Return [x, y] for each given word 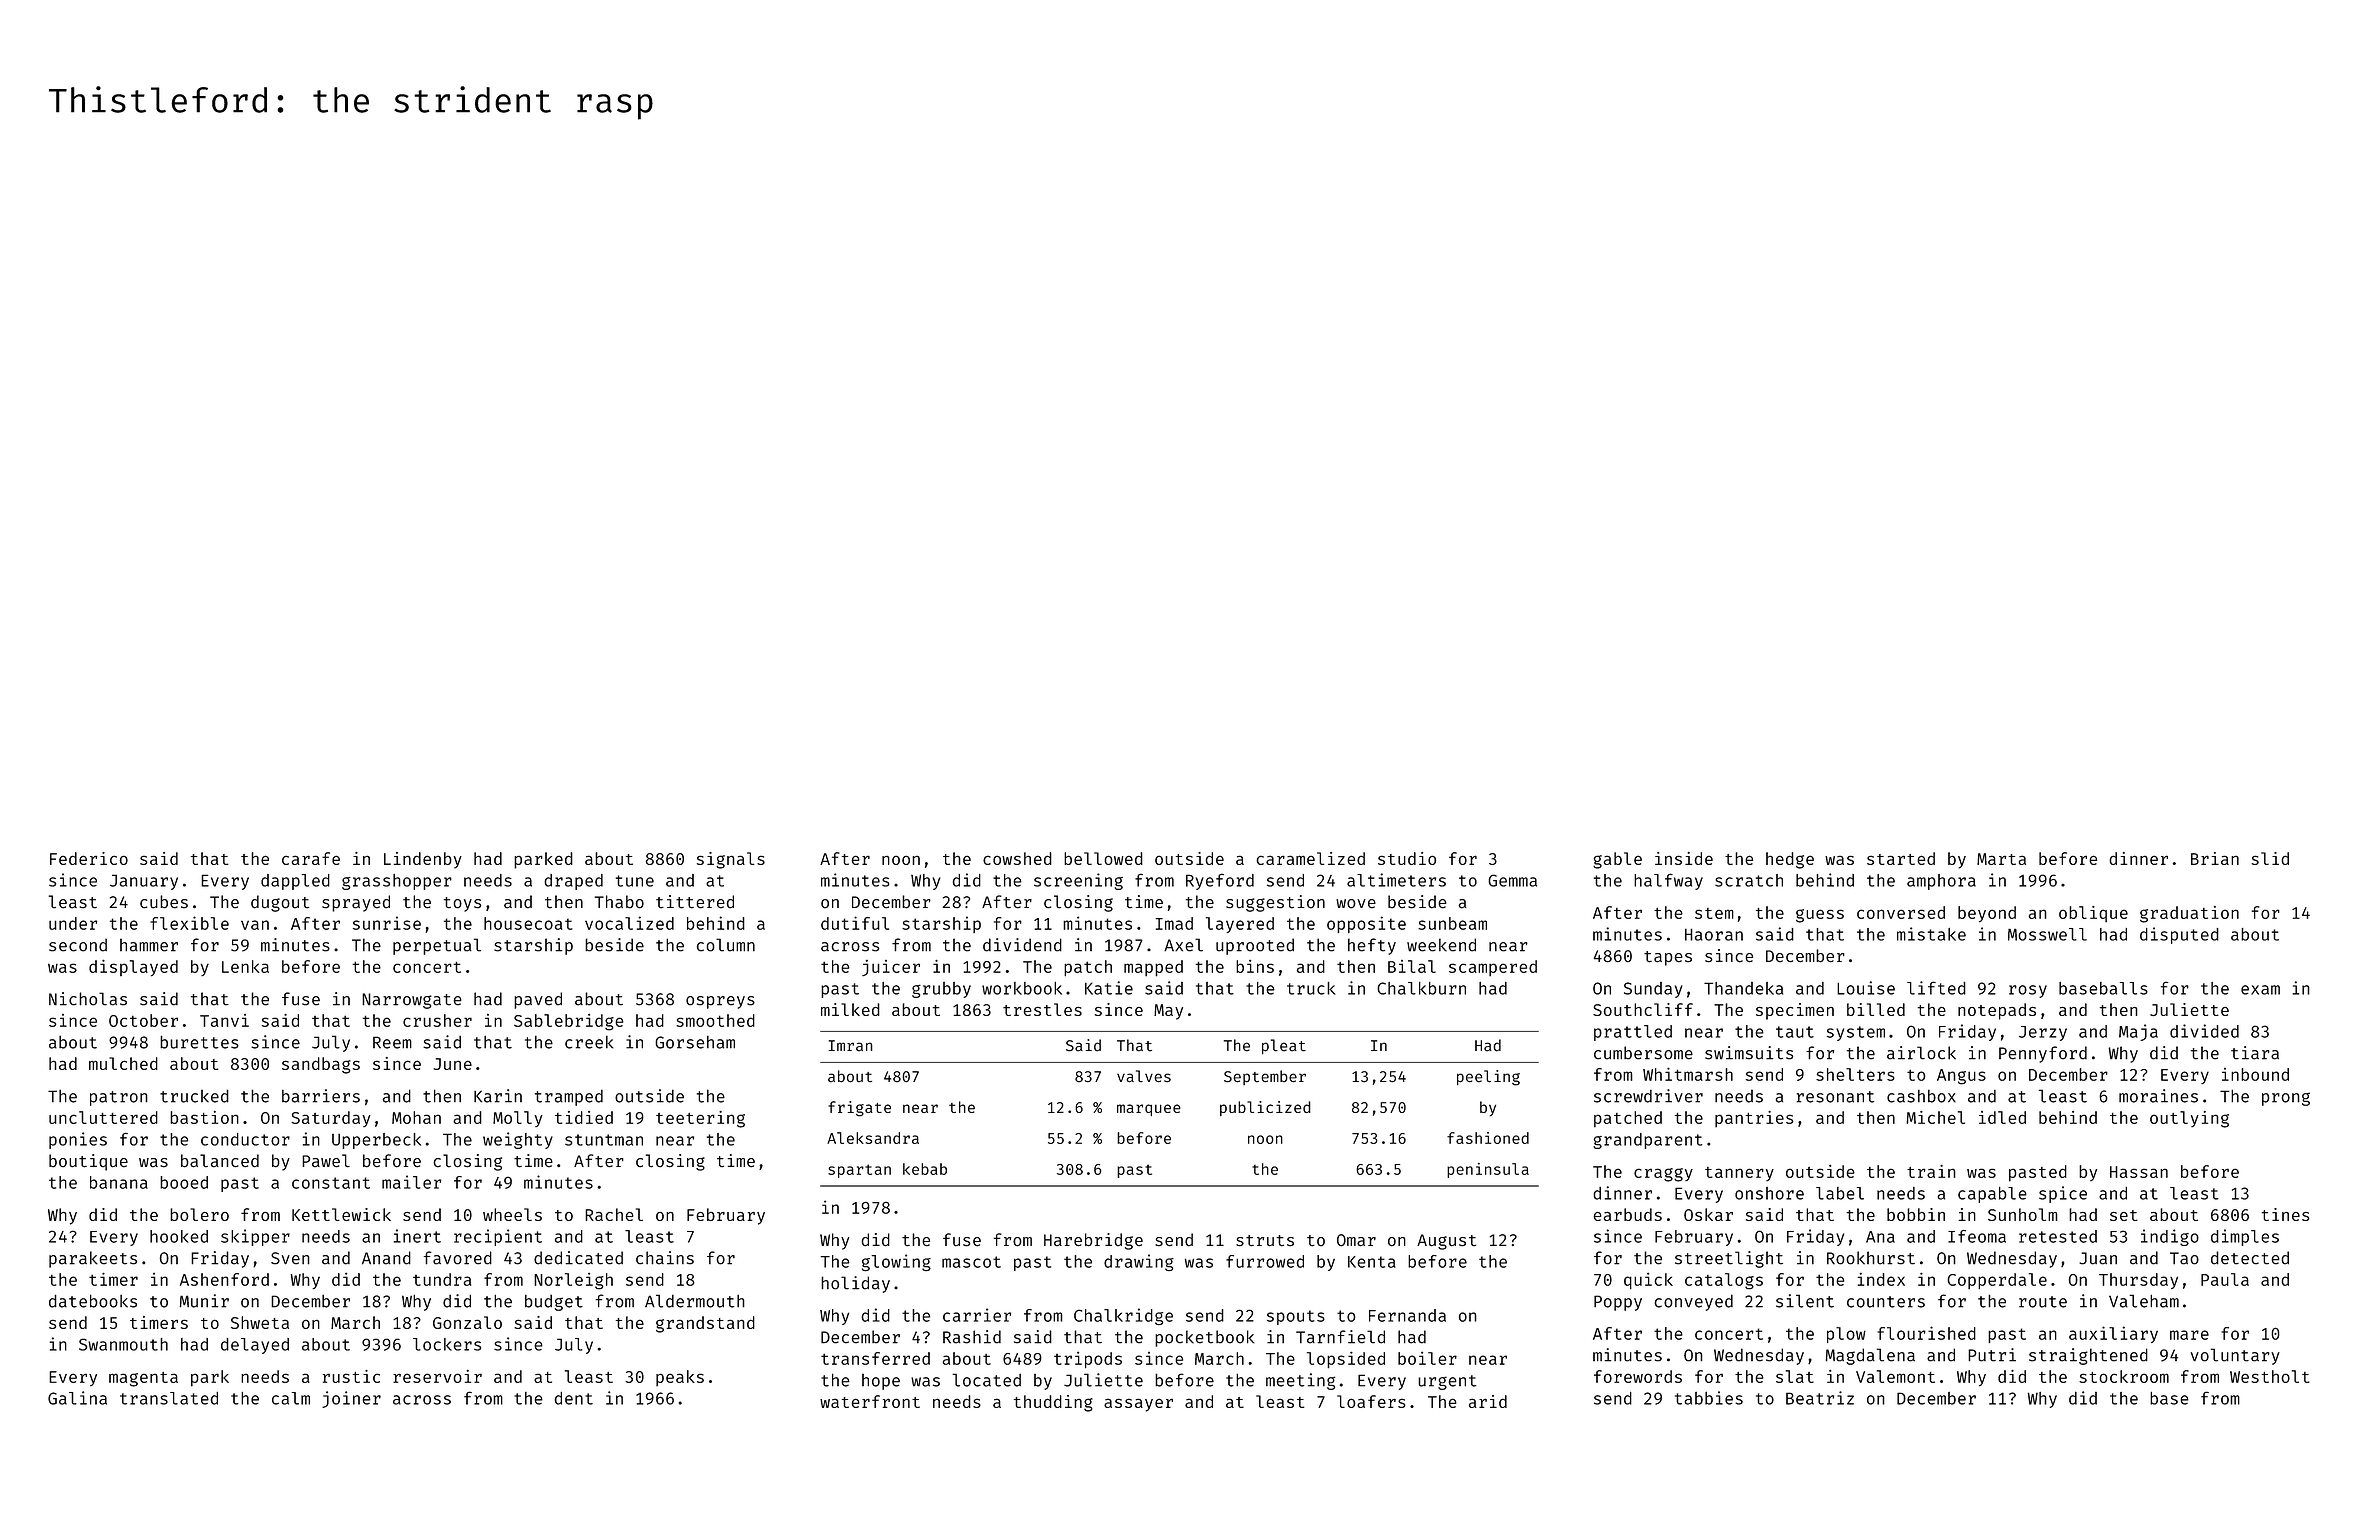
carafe [311, 858]
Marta [2001, 859]
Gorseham [695, 1042]
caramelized [1310, 858]
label [1840, 1193]
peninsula [1488, 1170]
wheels [512, 1214]
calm [291, 1398]
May [1168, 1012]
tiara [2255, 1053]
